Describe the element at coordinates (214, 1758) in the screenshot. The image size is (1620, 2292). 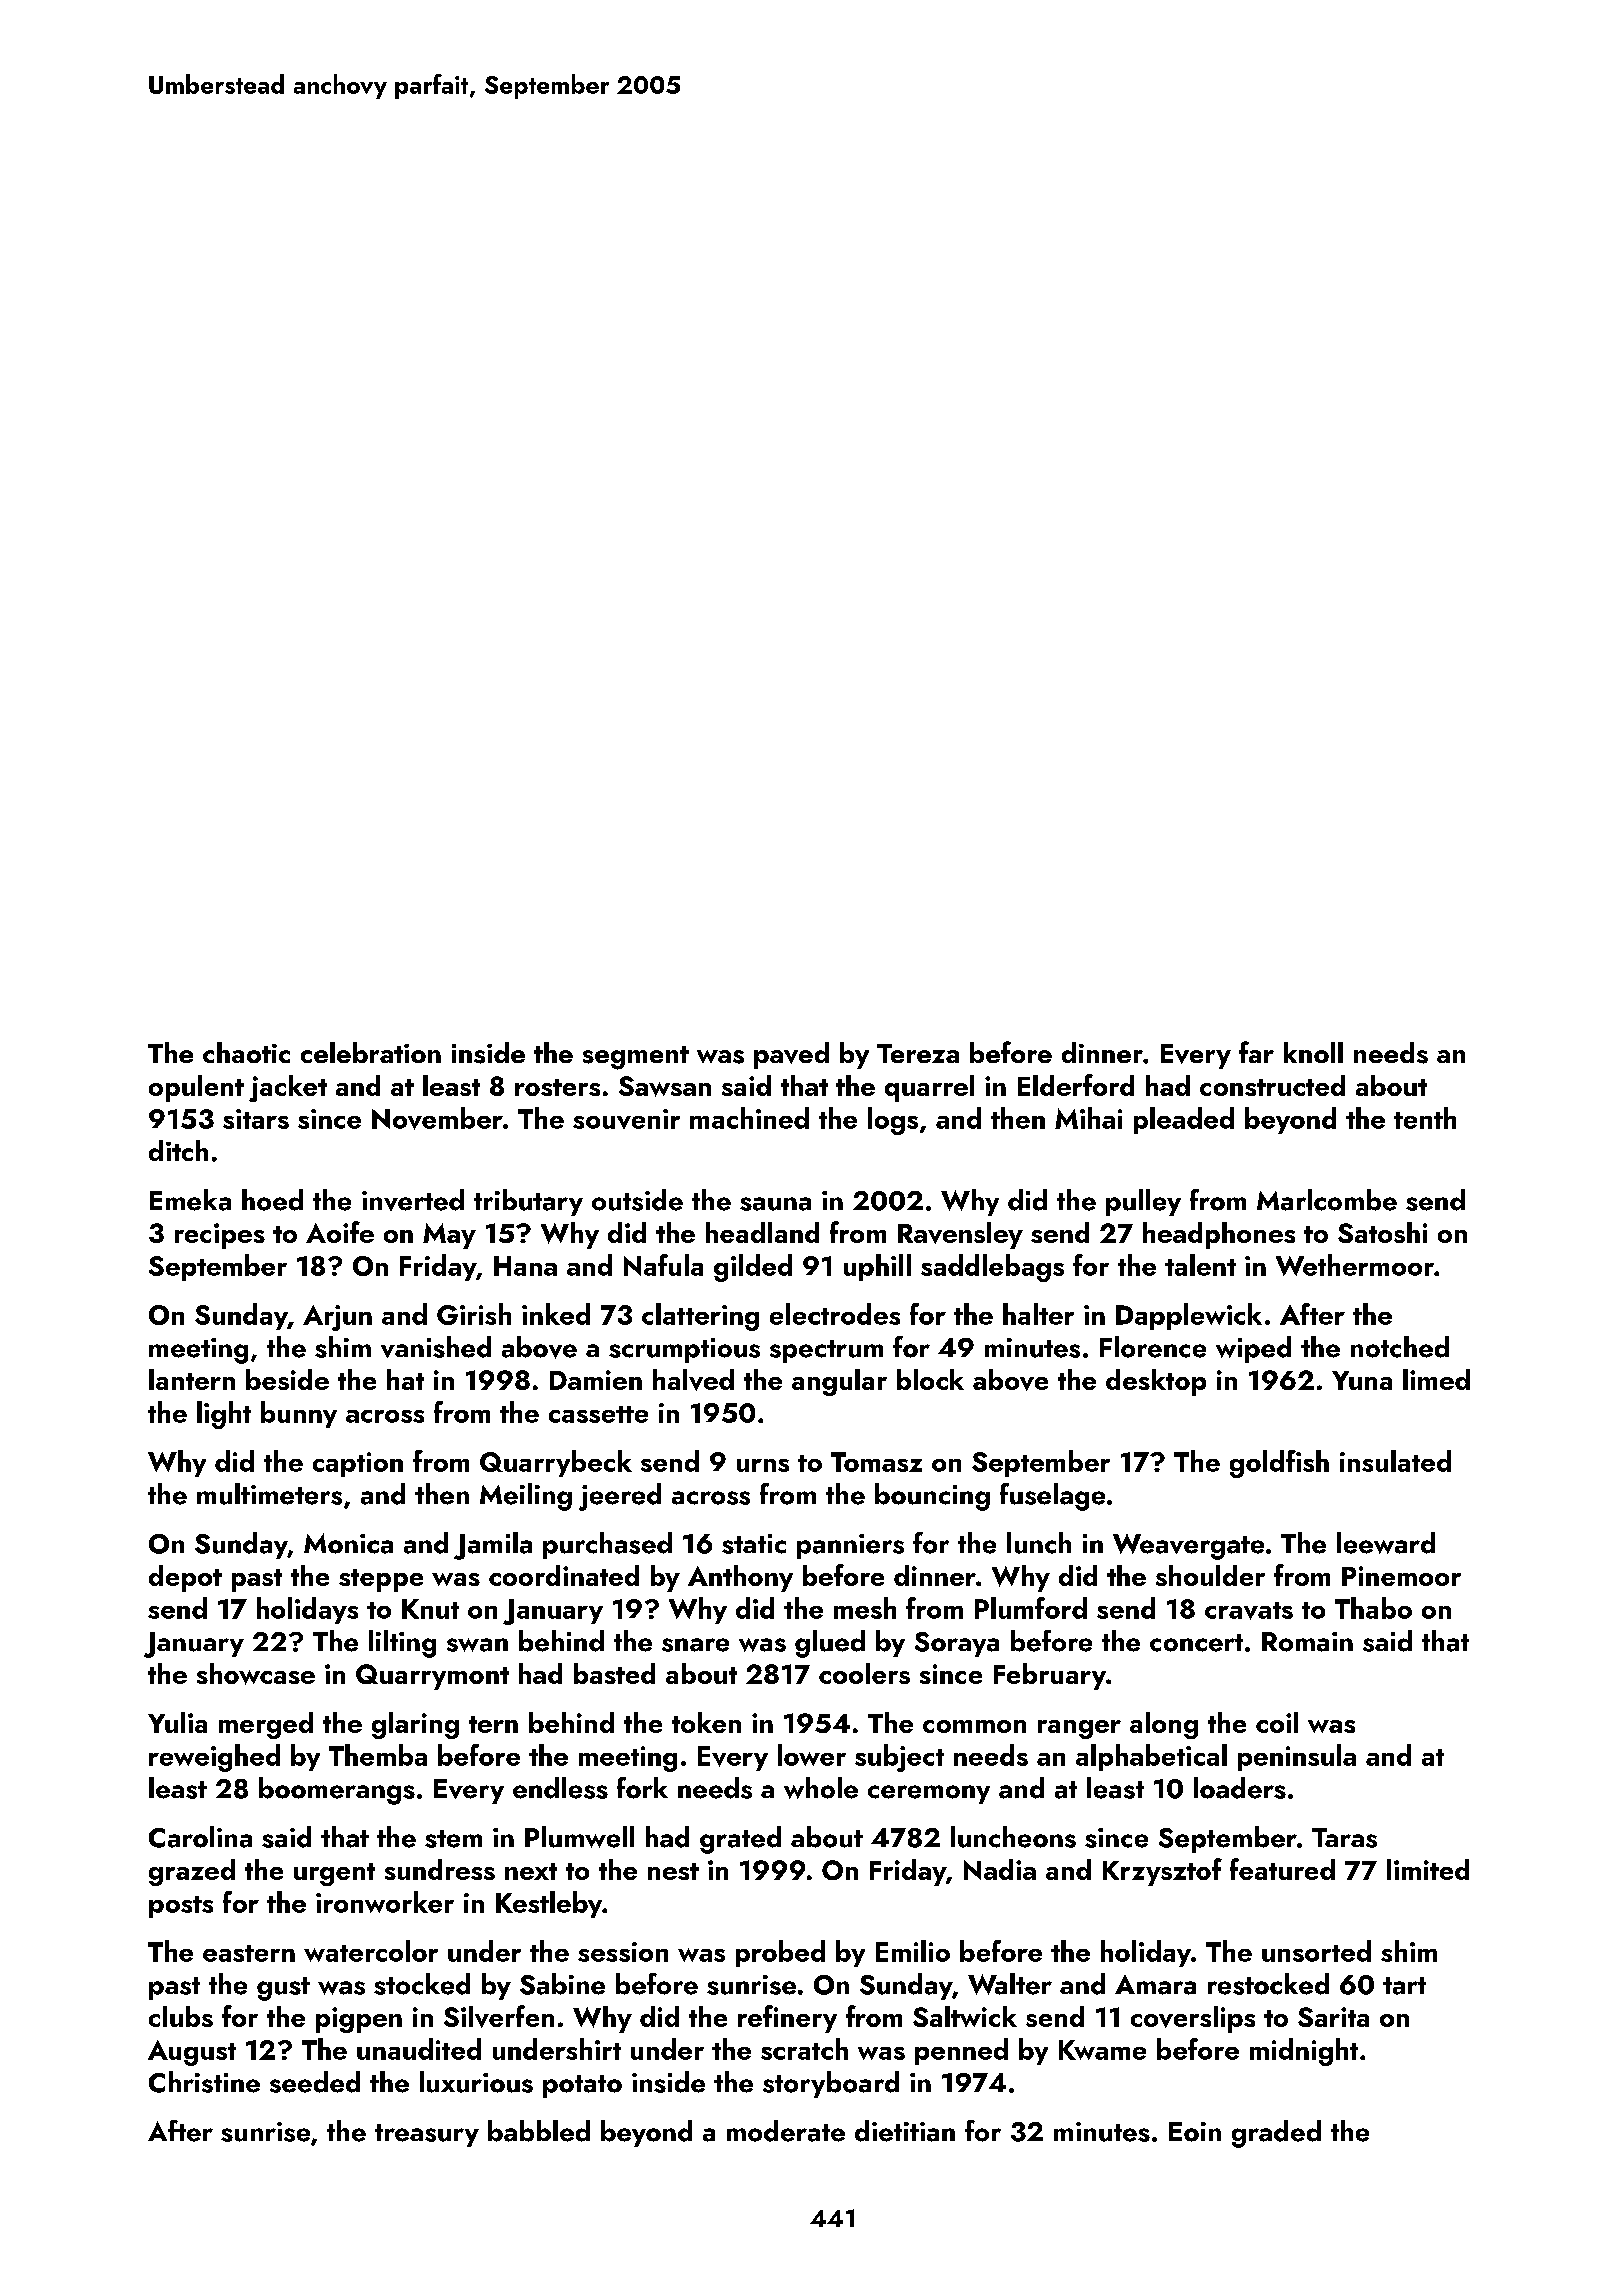
I see `reweighed` at that location.
